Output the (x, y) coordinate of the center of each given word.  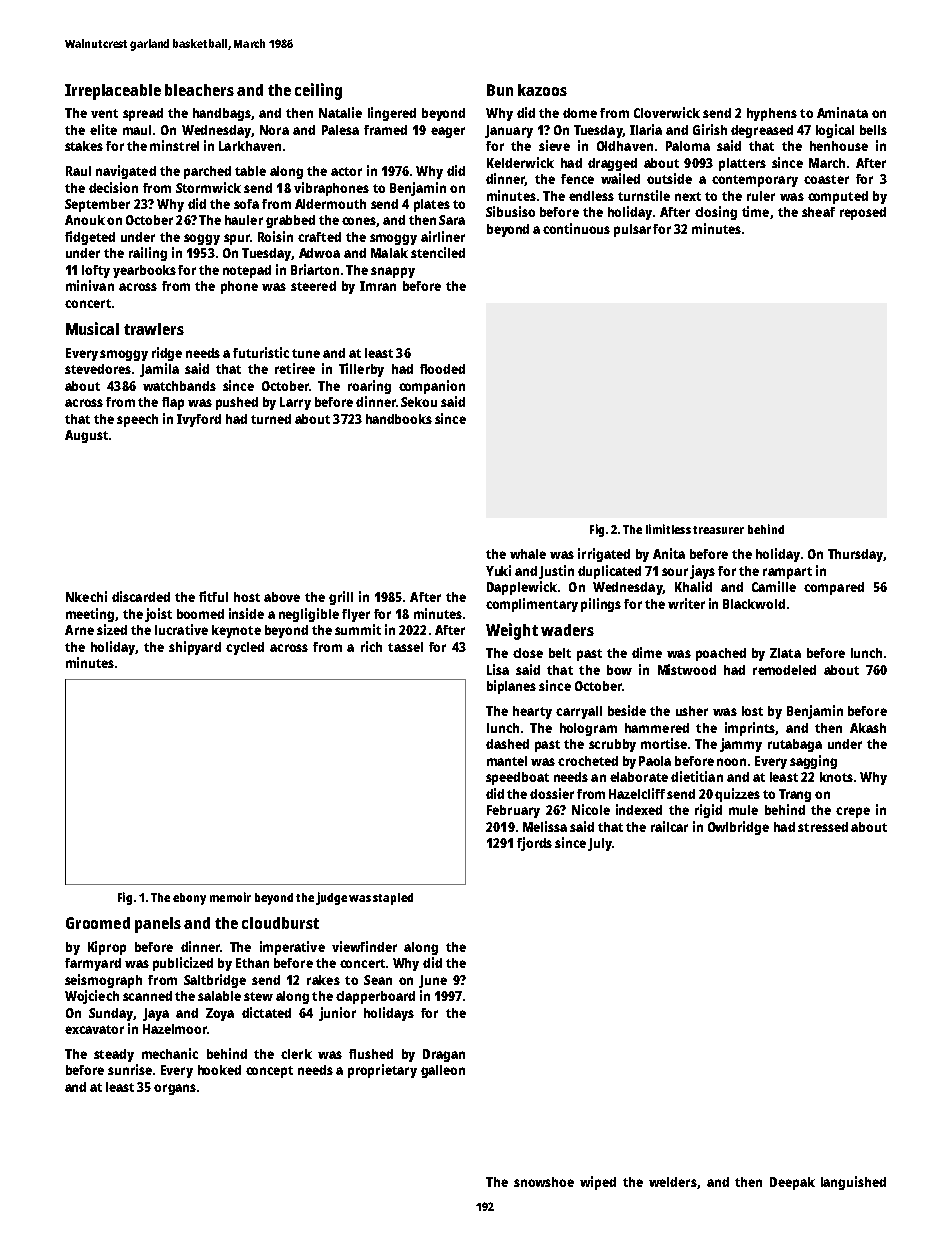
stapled (393, 899)
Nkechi (86, 596)
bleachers (199, 90)
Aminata (842, 112)
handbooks (399, 419)
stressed (823, 827)
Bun (500, 90)
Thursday (855, 555)
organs (175, 1089)
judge (331, 898)
